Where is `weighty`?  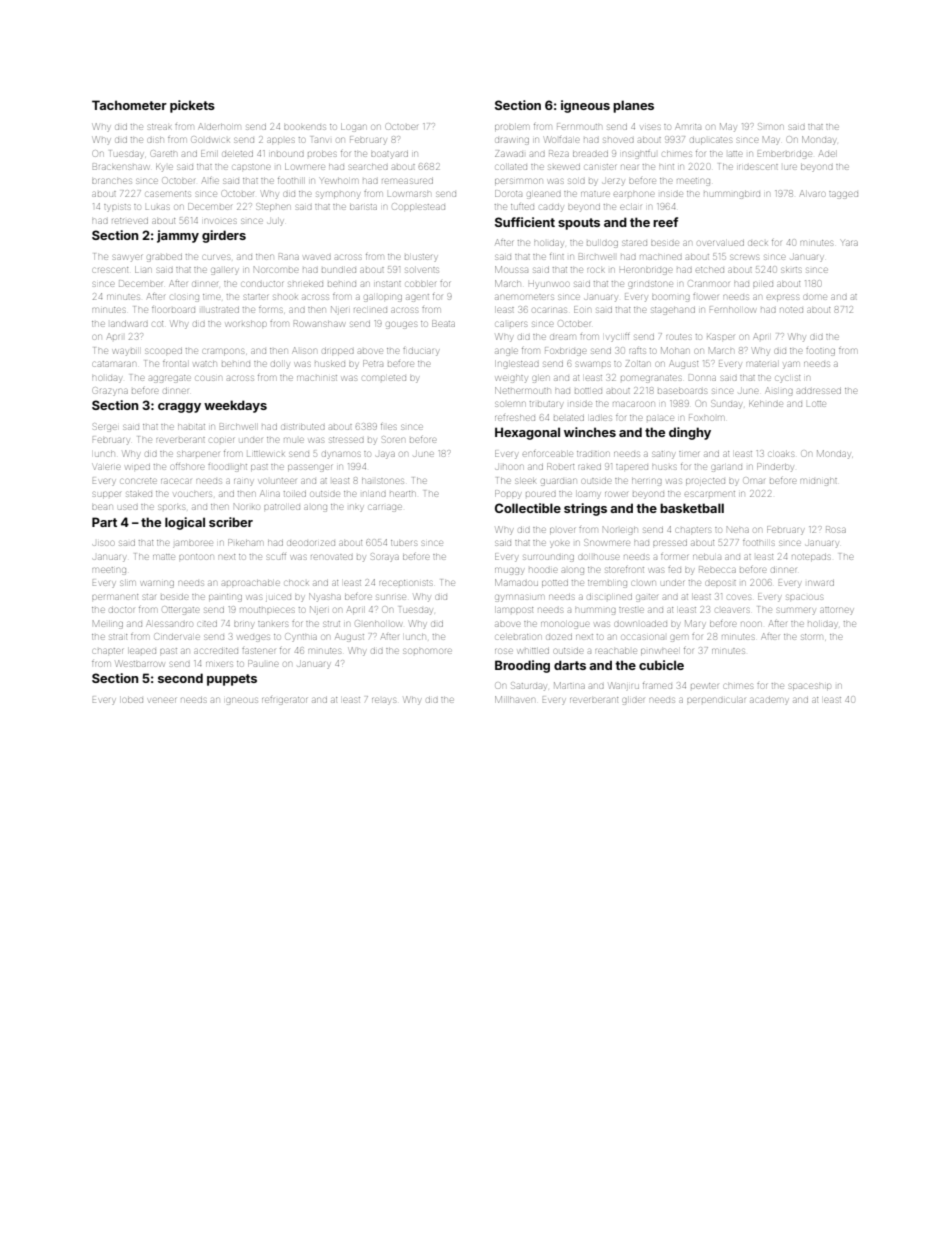
weighty is located at coordinates (511, 379).
